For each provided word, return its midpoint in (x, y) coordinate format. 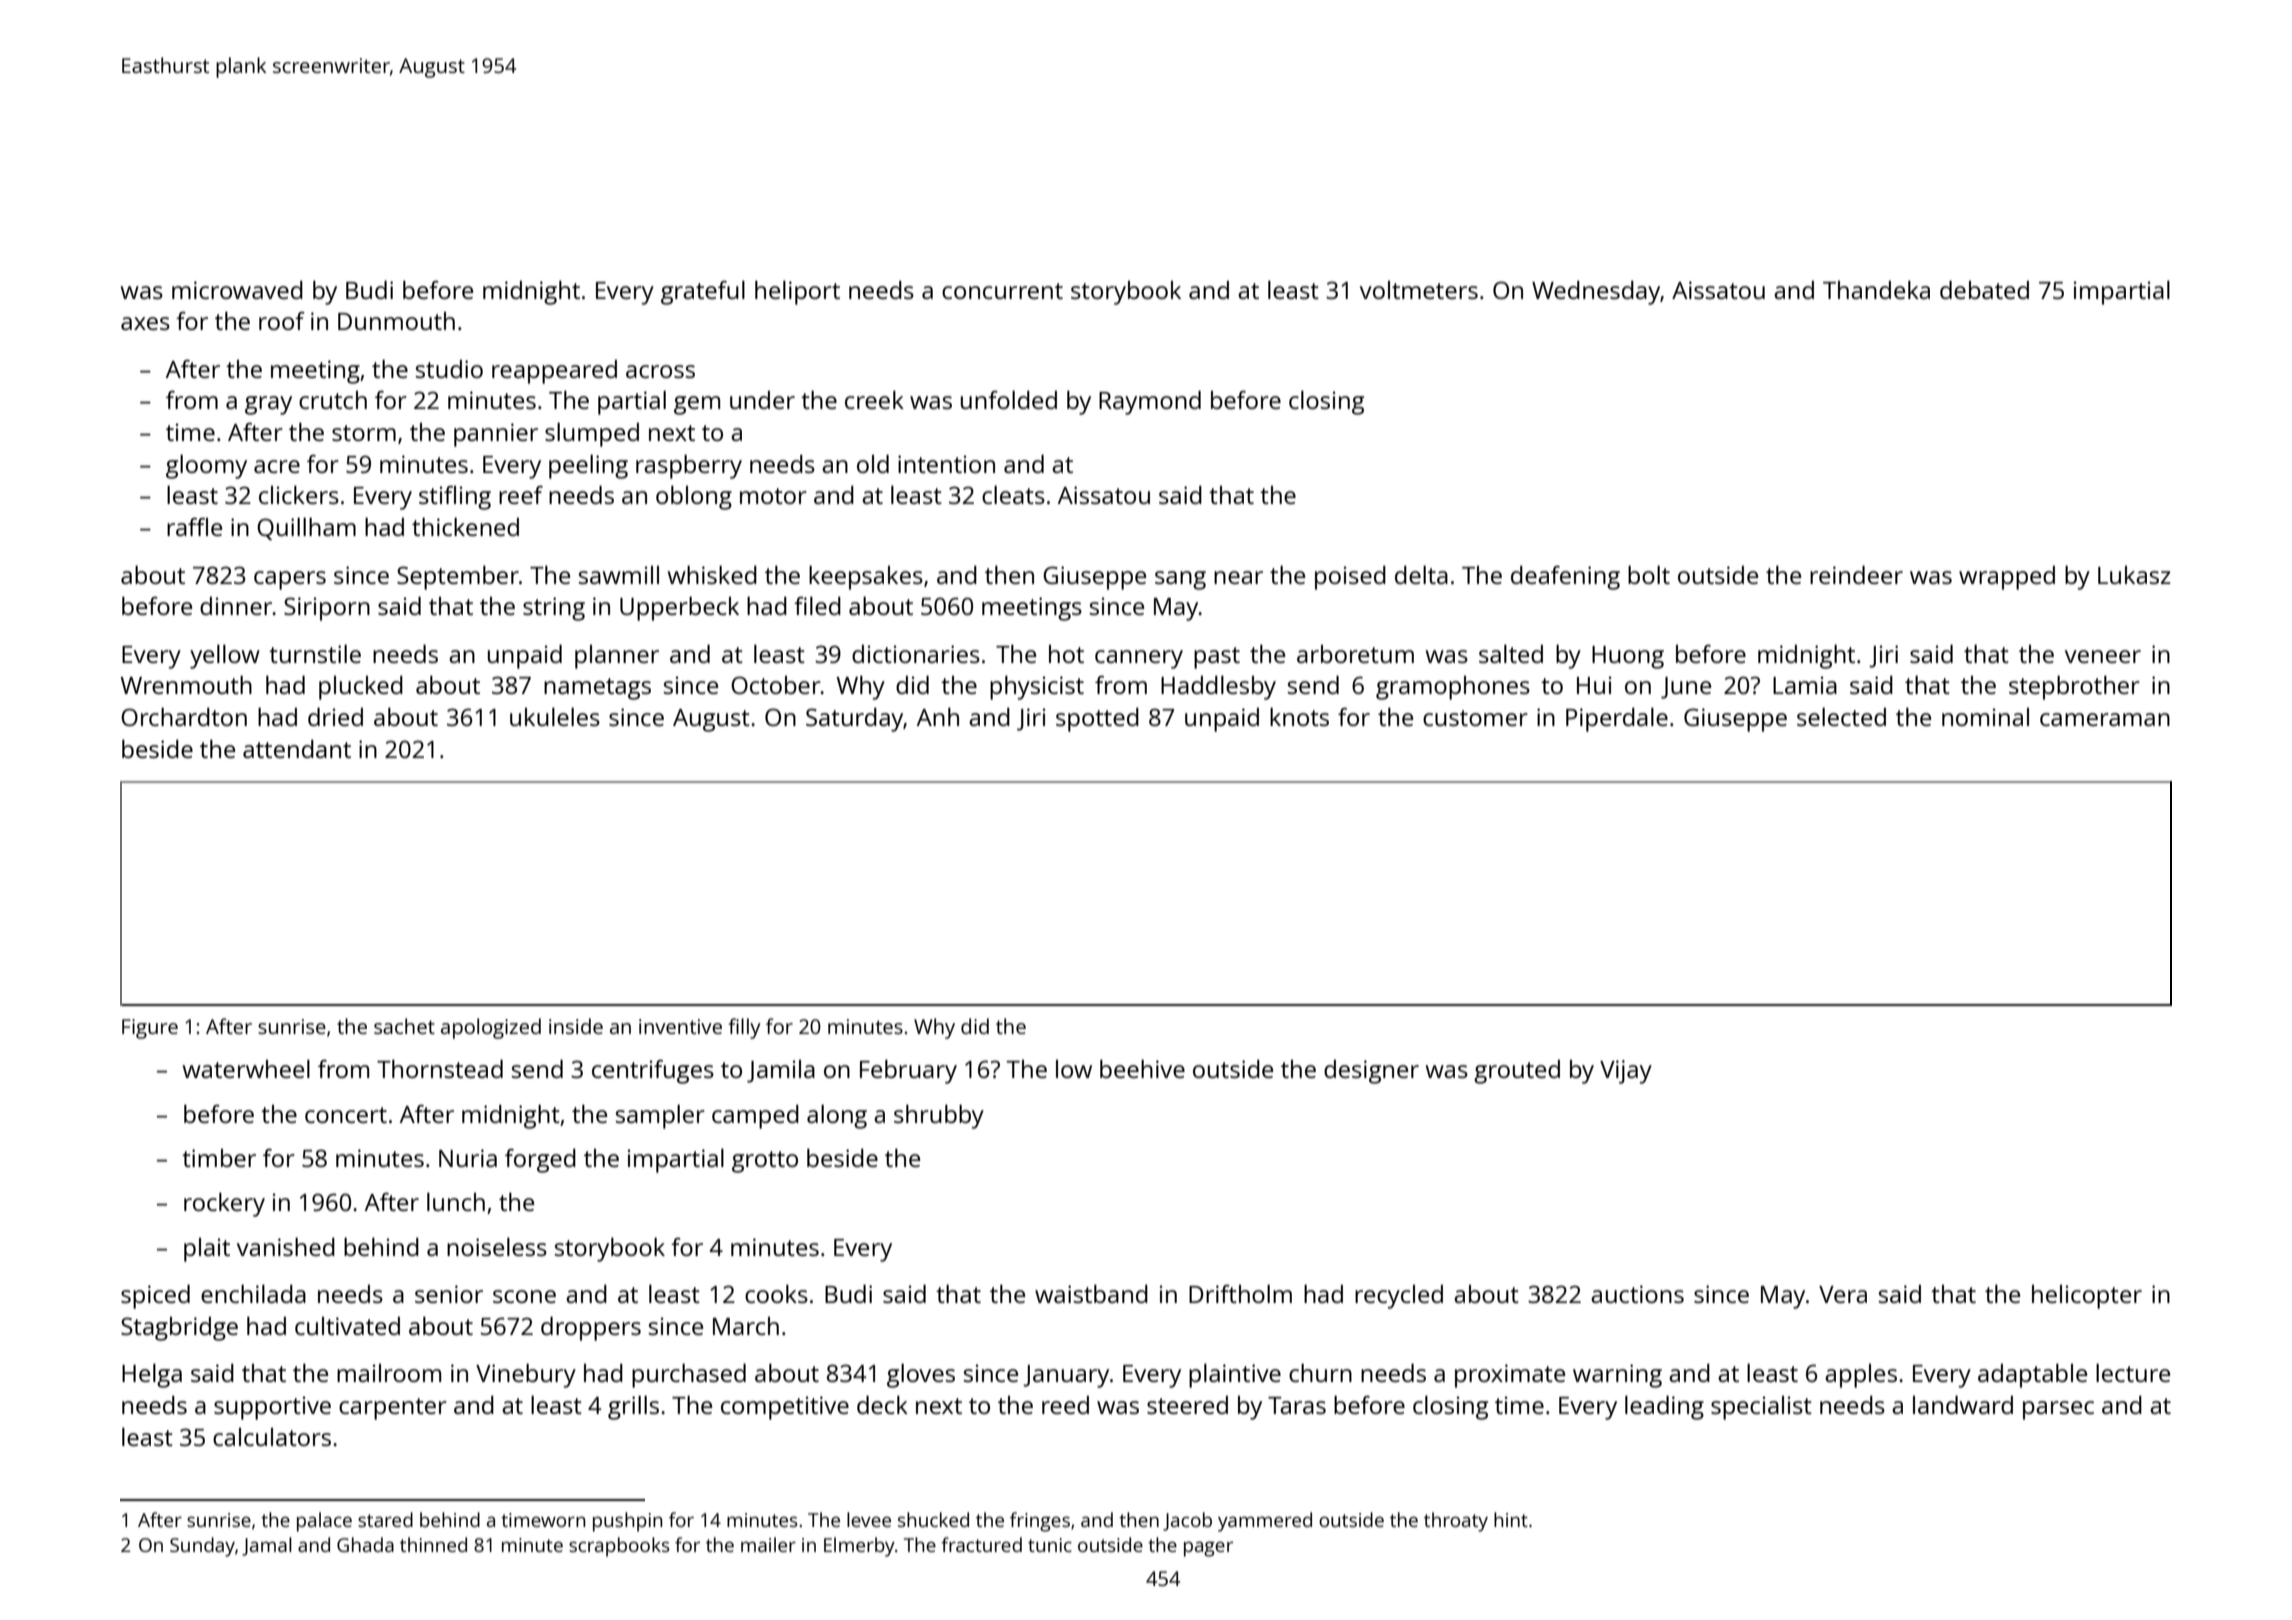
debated (1984, 289)
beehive (1142, 1068)
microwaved (237, 289)
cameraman (2105, 719)
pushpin (627, 1522)
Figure (150, 1029)
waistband (1091, 1293)
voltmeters (1419, 290)
